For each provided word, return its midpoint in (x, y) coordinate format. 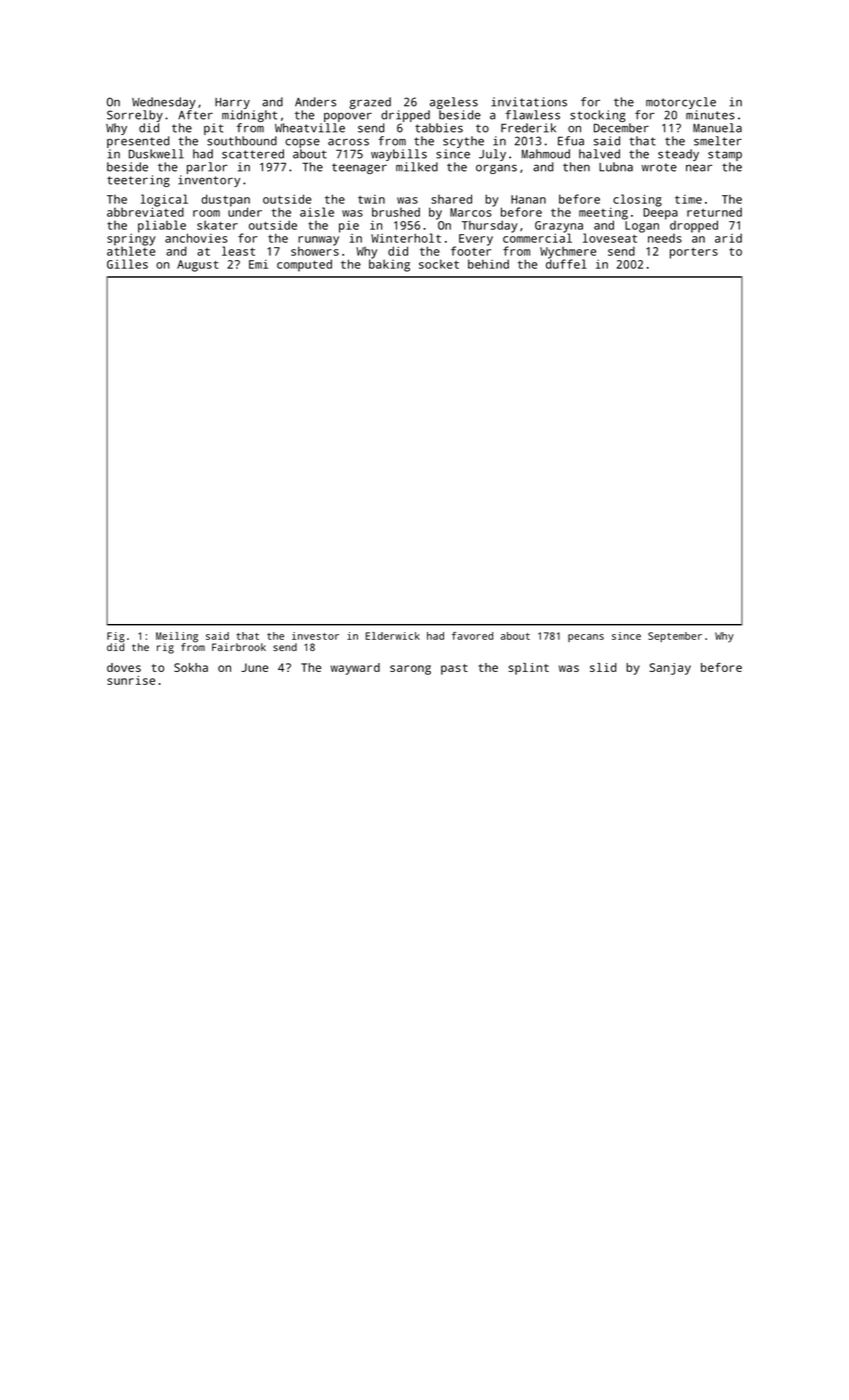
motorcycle (681, 103)
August (198, 266)
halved (599, 154)
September (675, 637)
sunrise (131, 680)
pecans (586, 638)
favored (472, 636)
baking (389, 265)
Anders (315, 102)
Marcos (471, 212)
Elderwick (392, 636)
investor (315, 636)
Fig (116, 637)
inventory (209, 181)
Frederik (528, 128)
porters (694, 253)
